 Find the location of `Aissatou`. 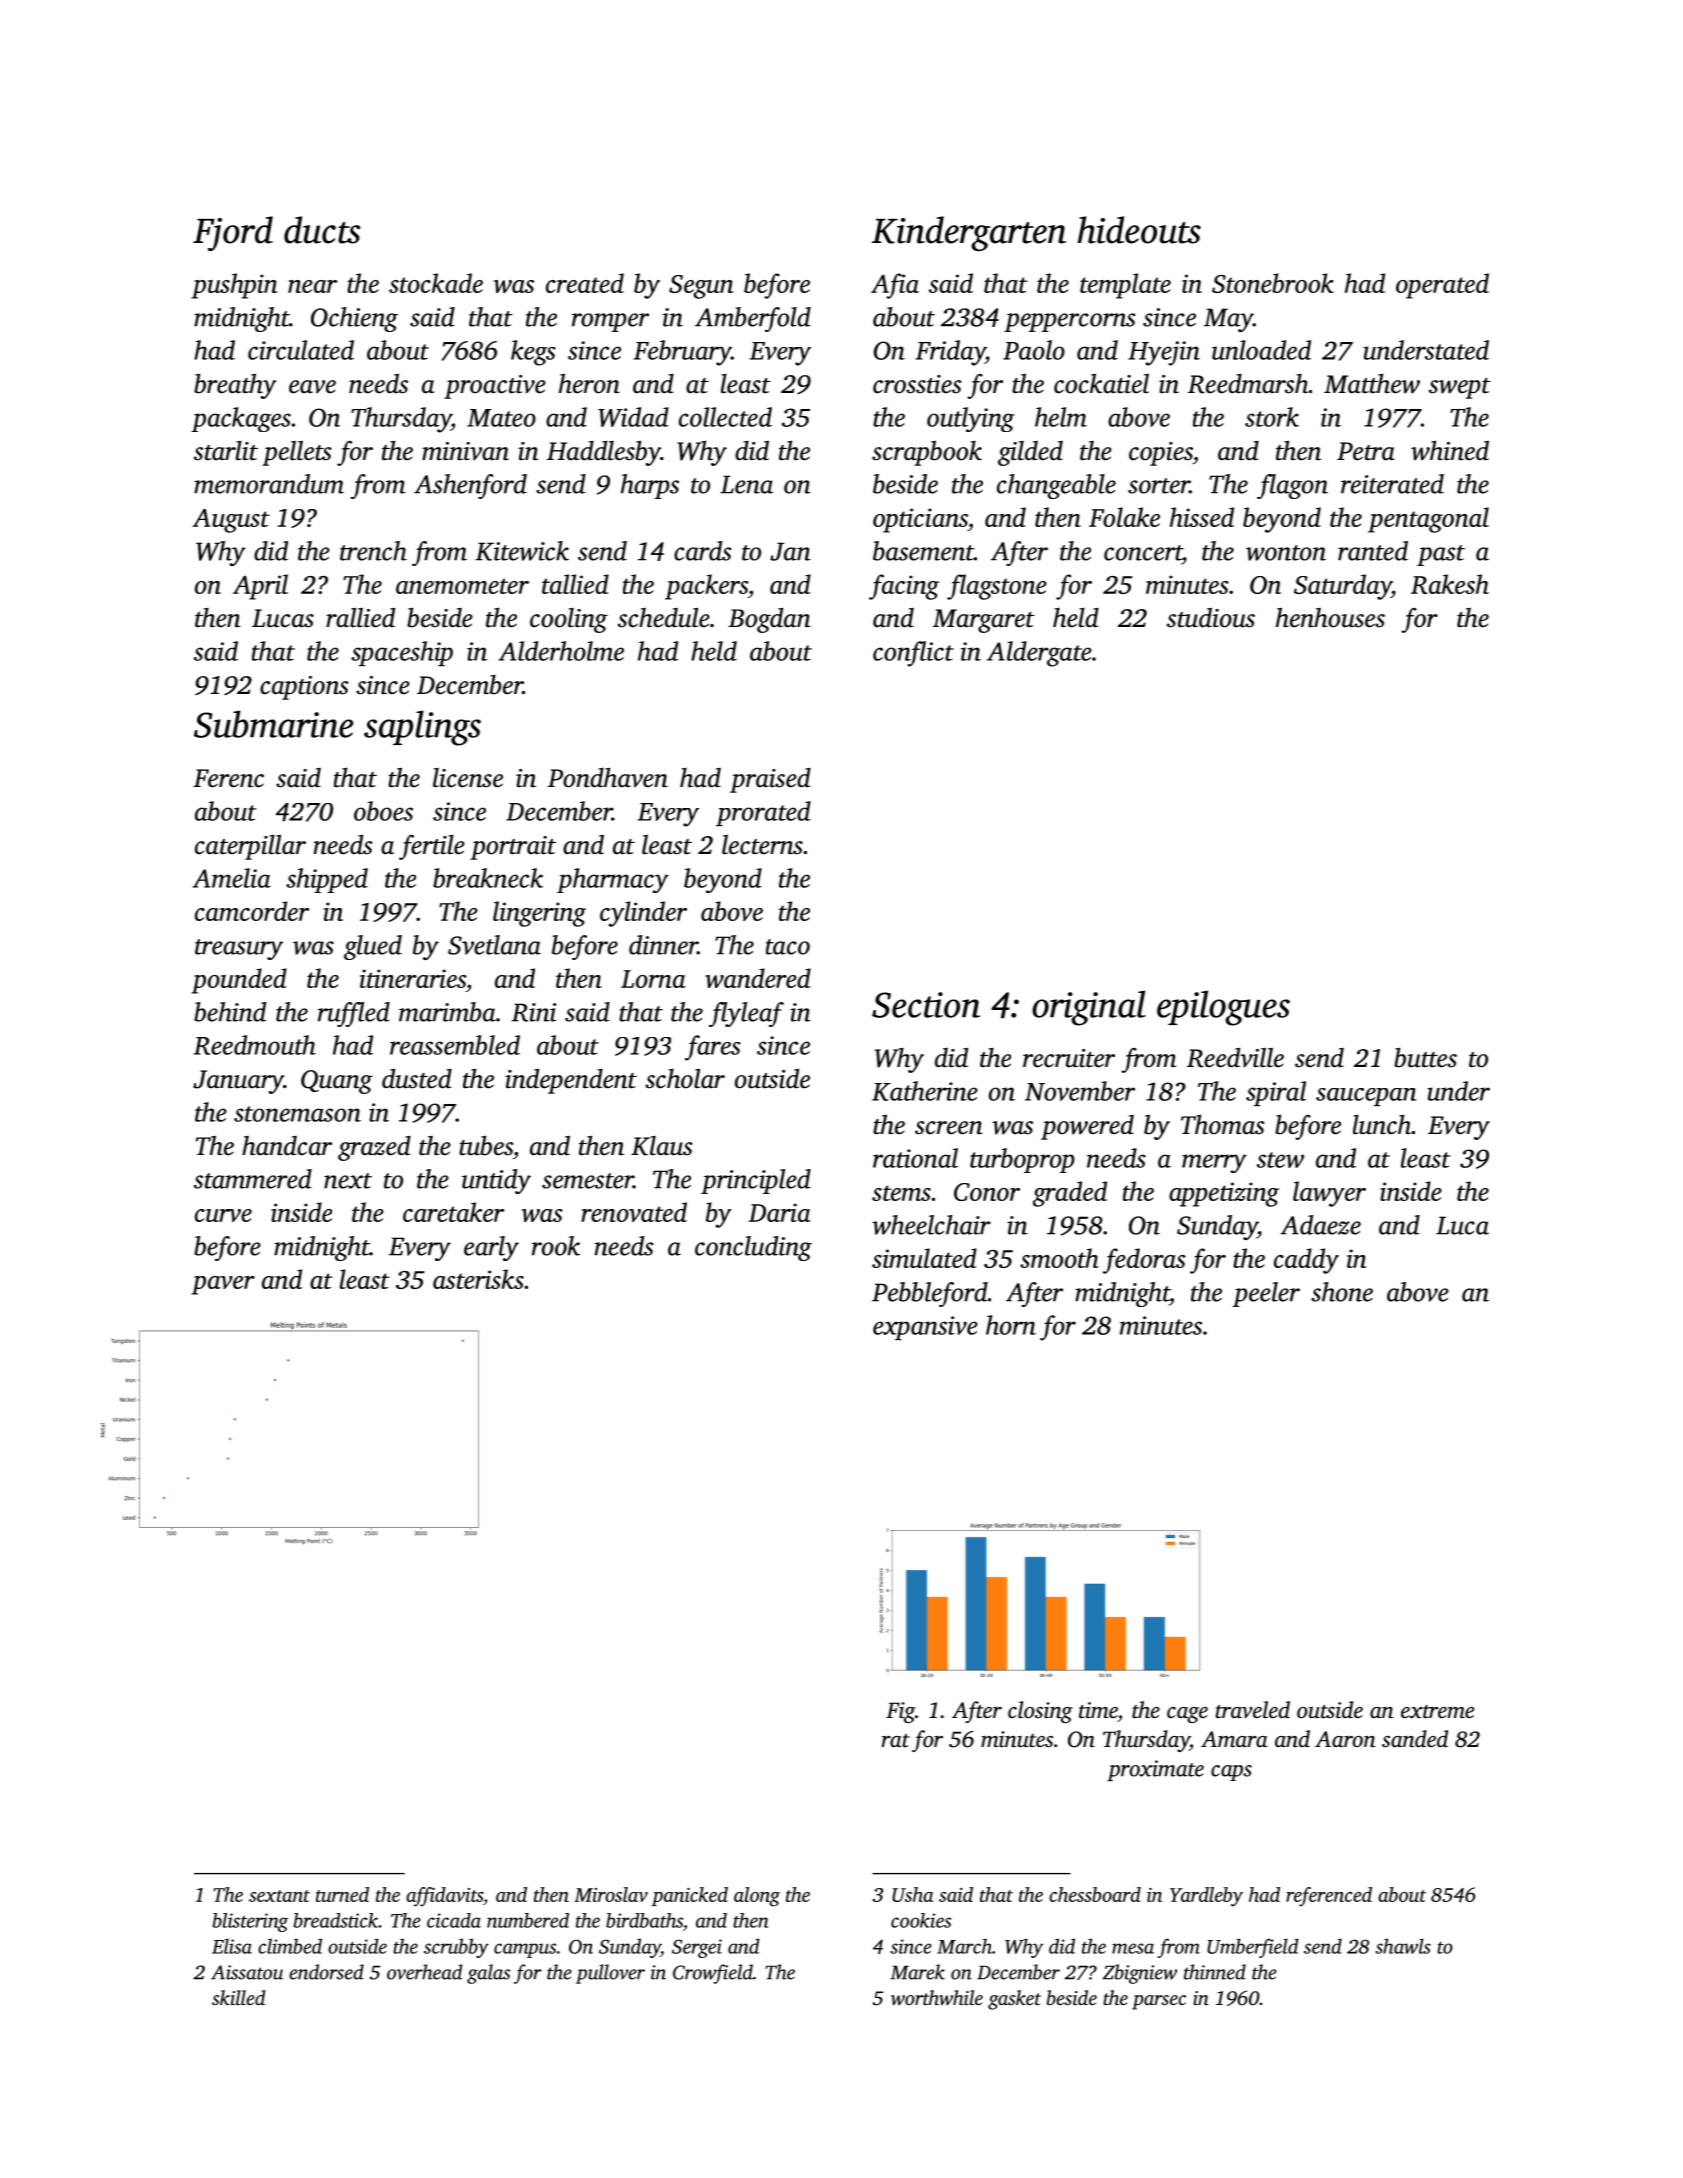

Aissatou is located at coordinates (247, 1972).
